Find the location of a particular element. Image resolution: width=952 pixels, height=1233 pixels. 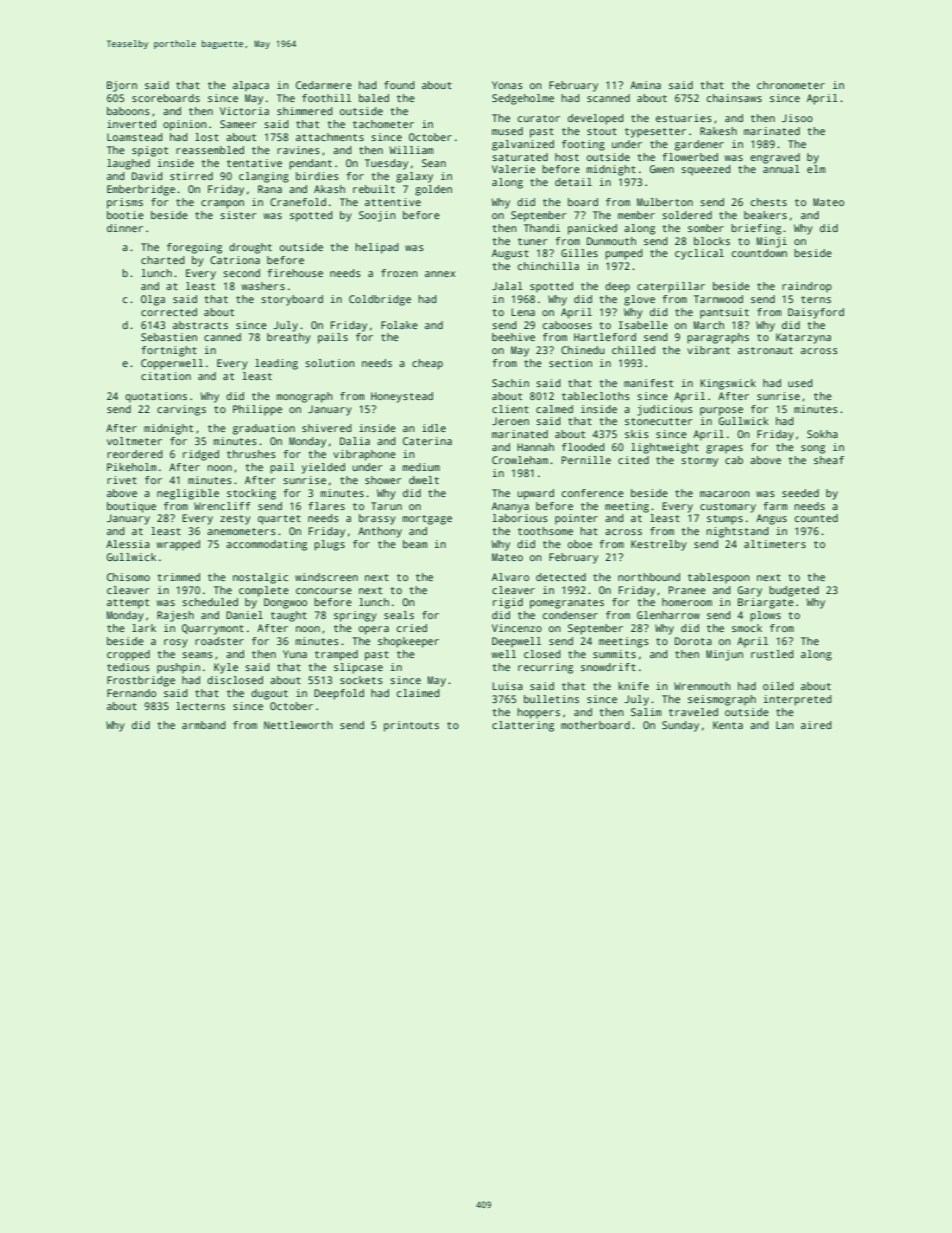

seals is located at coordinates (399, 615).
